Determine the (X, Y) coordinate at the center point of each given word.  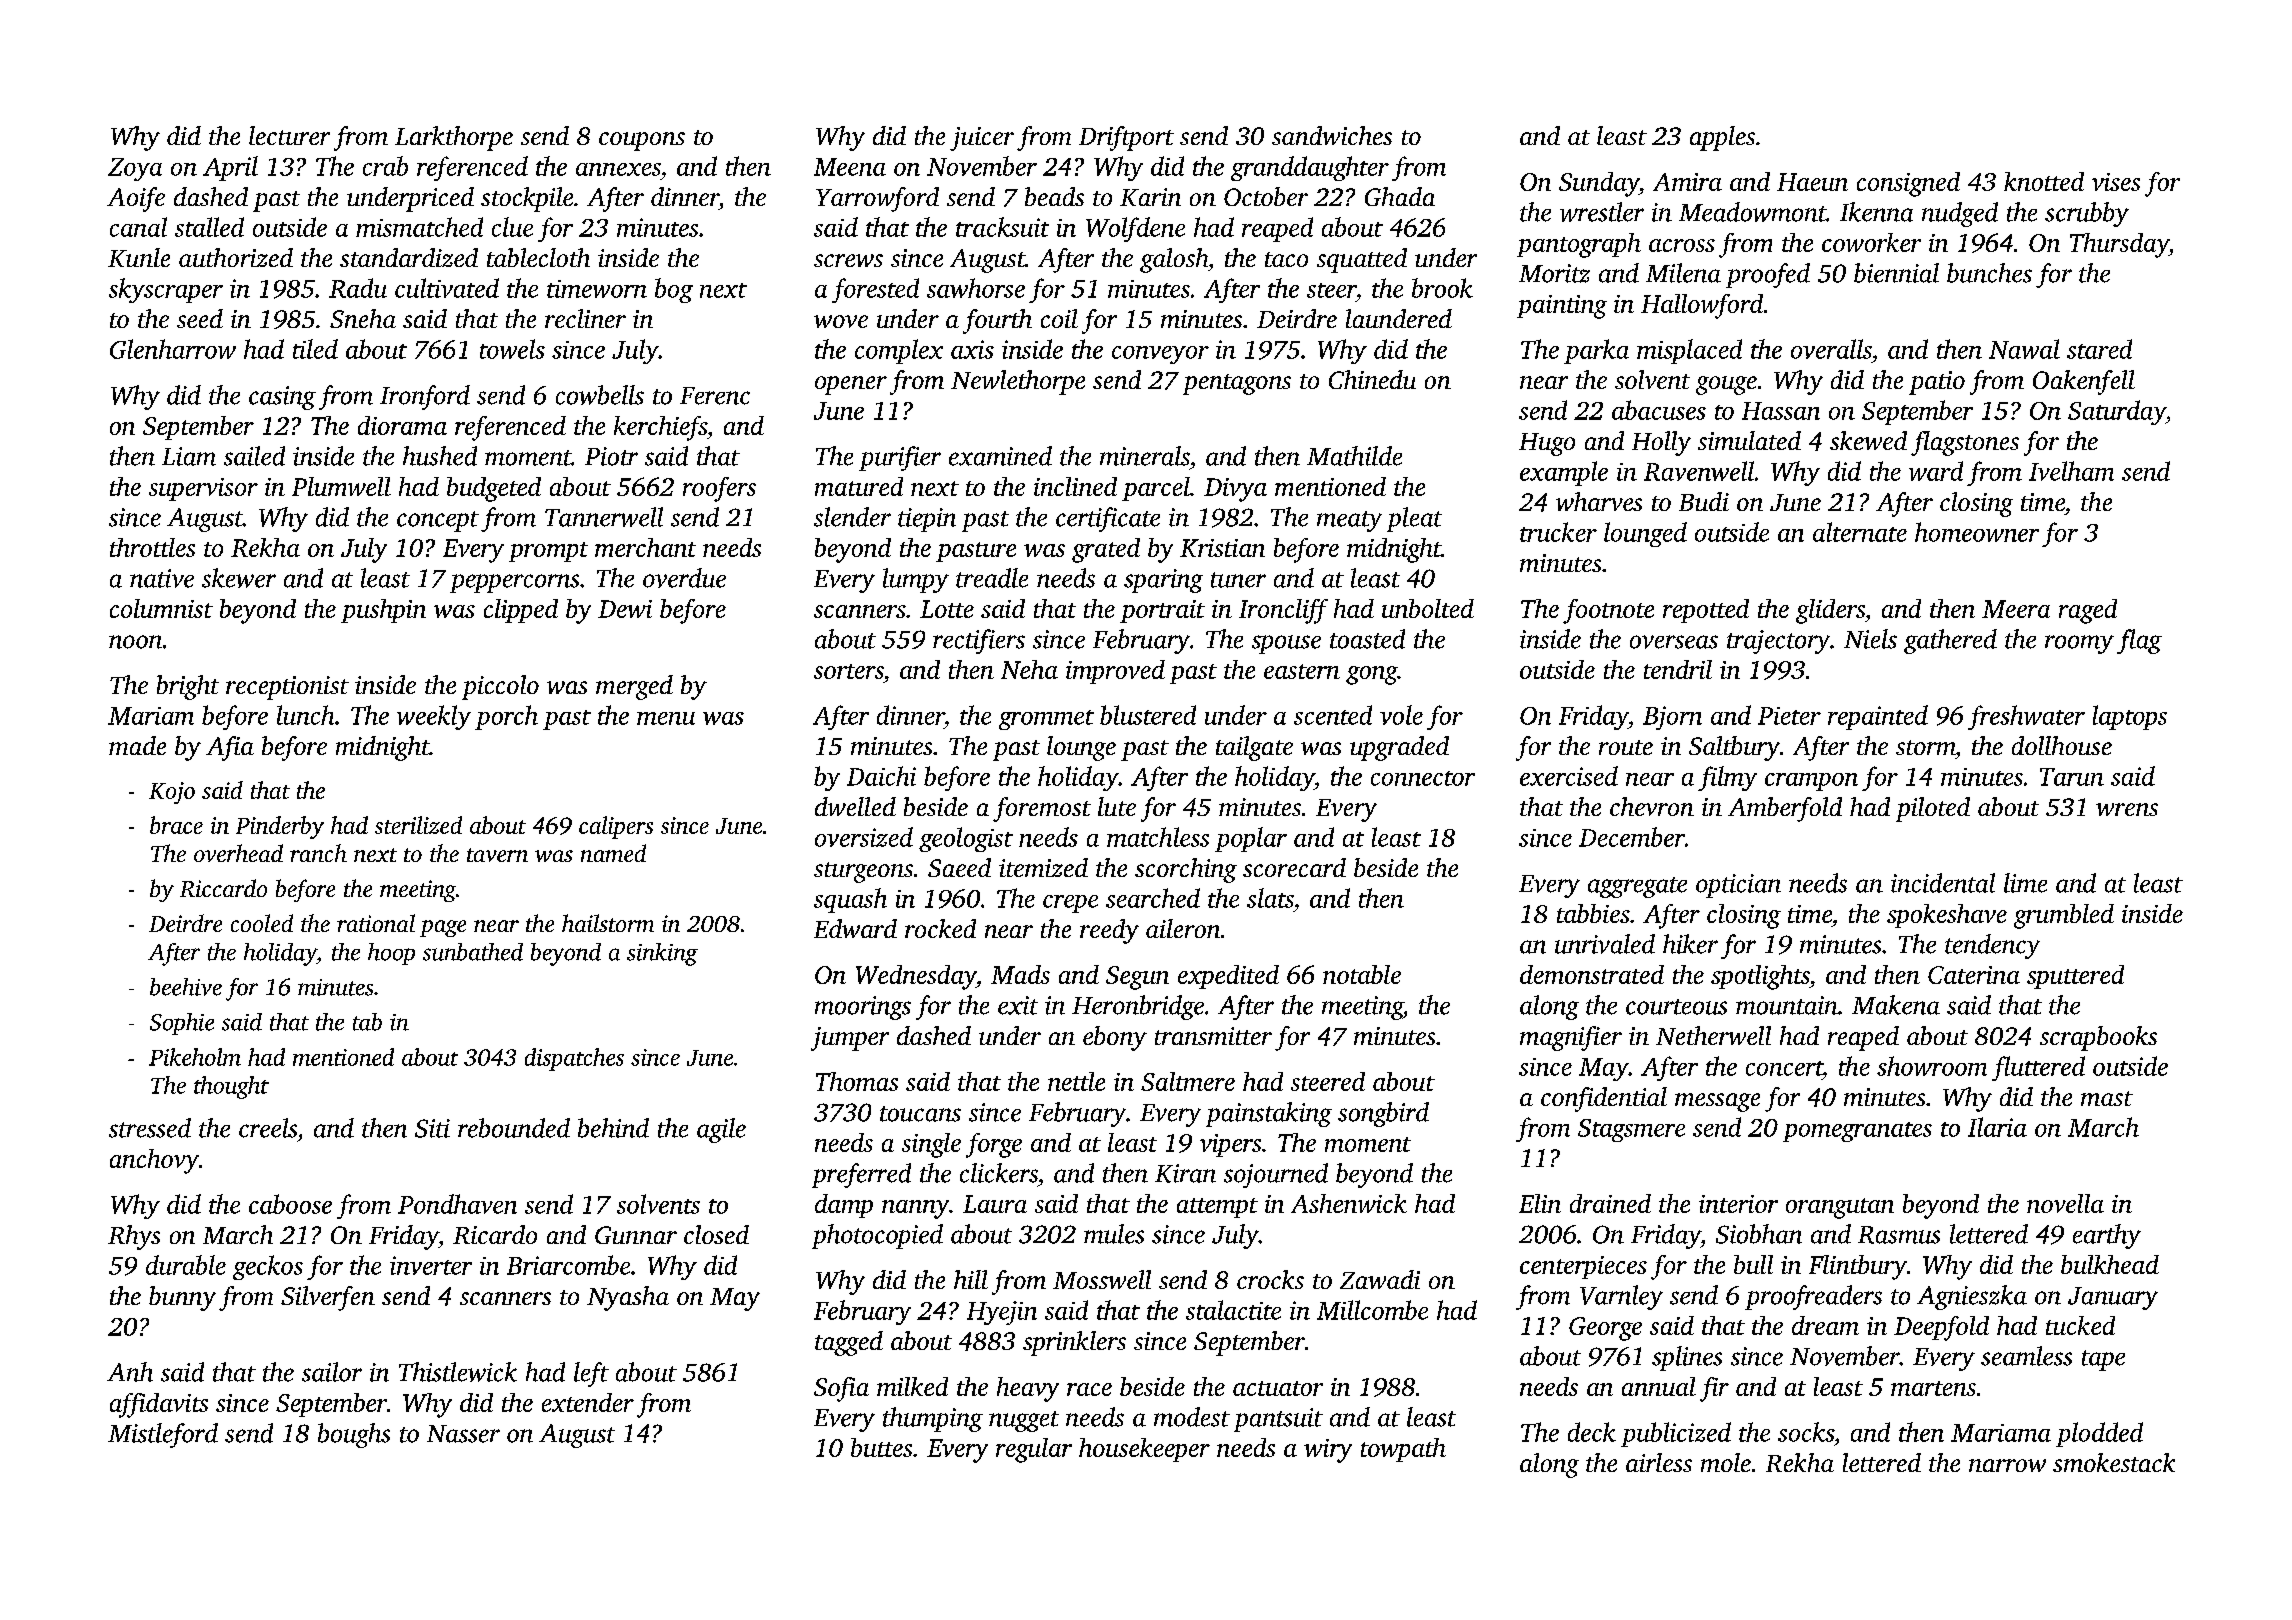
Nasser (463, 1434)
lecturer (289, 135)
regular (1034, 1450)
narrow (2007, 1465)
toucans (920, 1114)
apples (1722, 138)
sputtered (2075, 977)
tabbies (1593, 913)
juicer (982, 139)
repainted (1878, 717)
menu (666, 718)
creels (268, 1128)
